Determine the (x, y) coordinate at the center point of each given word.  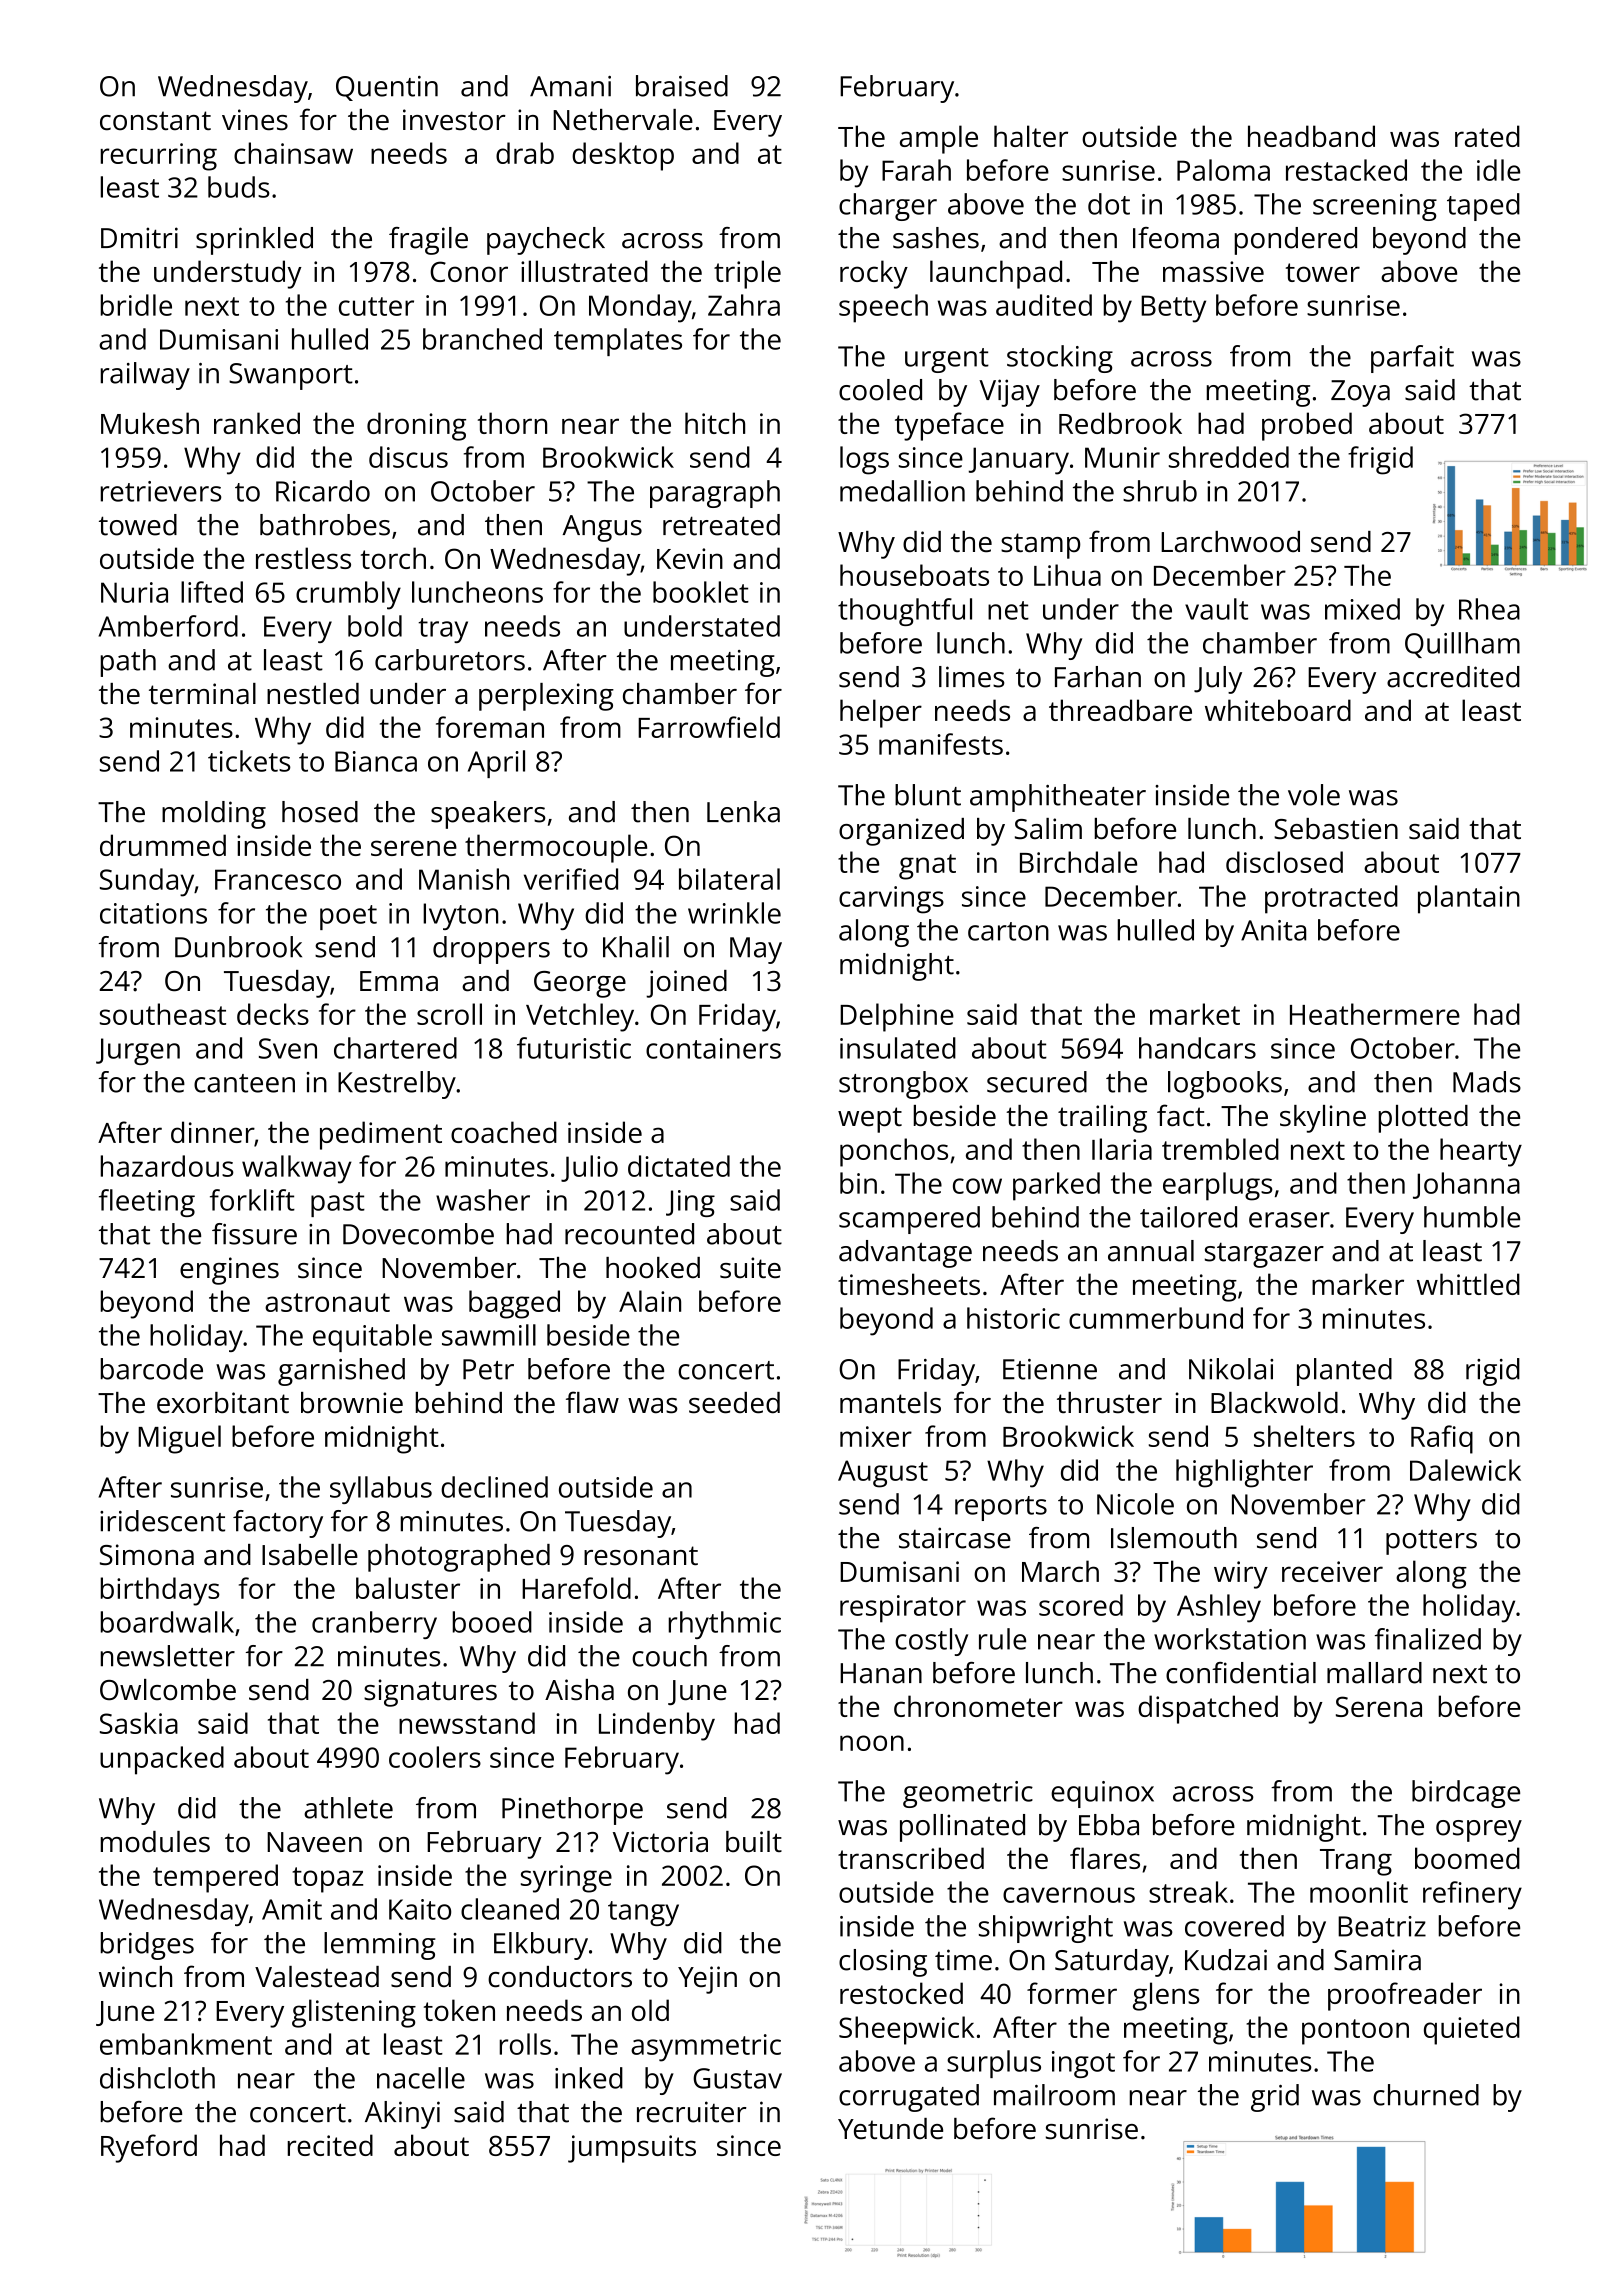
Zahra (744, 305)
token (459, 2010)
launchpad (996, 274)
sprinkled (254, 241)
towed (138, 525)
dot (1109, 204)
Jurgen (138, 1051)
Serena (1379, 1706)
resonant (641, 1556)
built (754, 1842)
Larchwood (1230, 542)
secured (1037, 1082)
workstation (1230, 1639)
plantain (1469, 899)
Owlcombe (168, 1690)
